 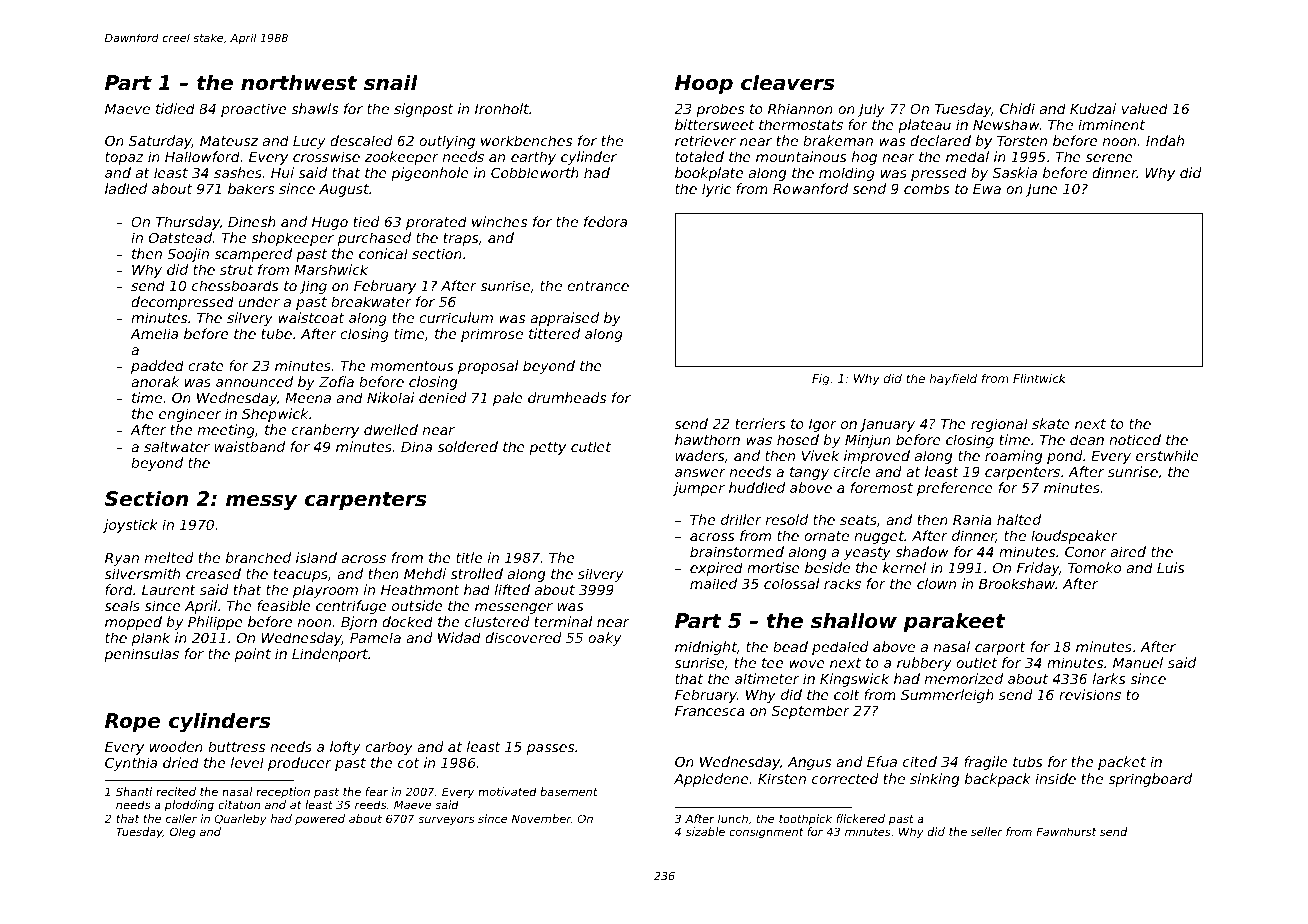 What do you see at coordinates (554, 333) in the screenshot?
I see `tittered` at bounding box center [554, 333].
